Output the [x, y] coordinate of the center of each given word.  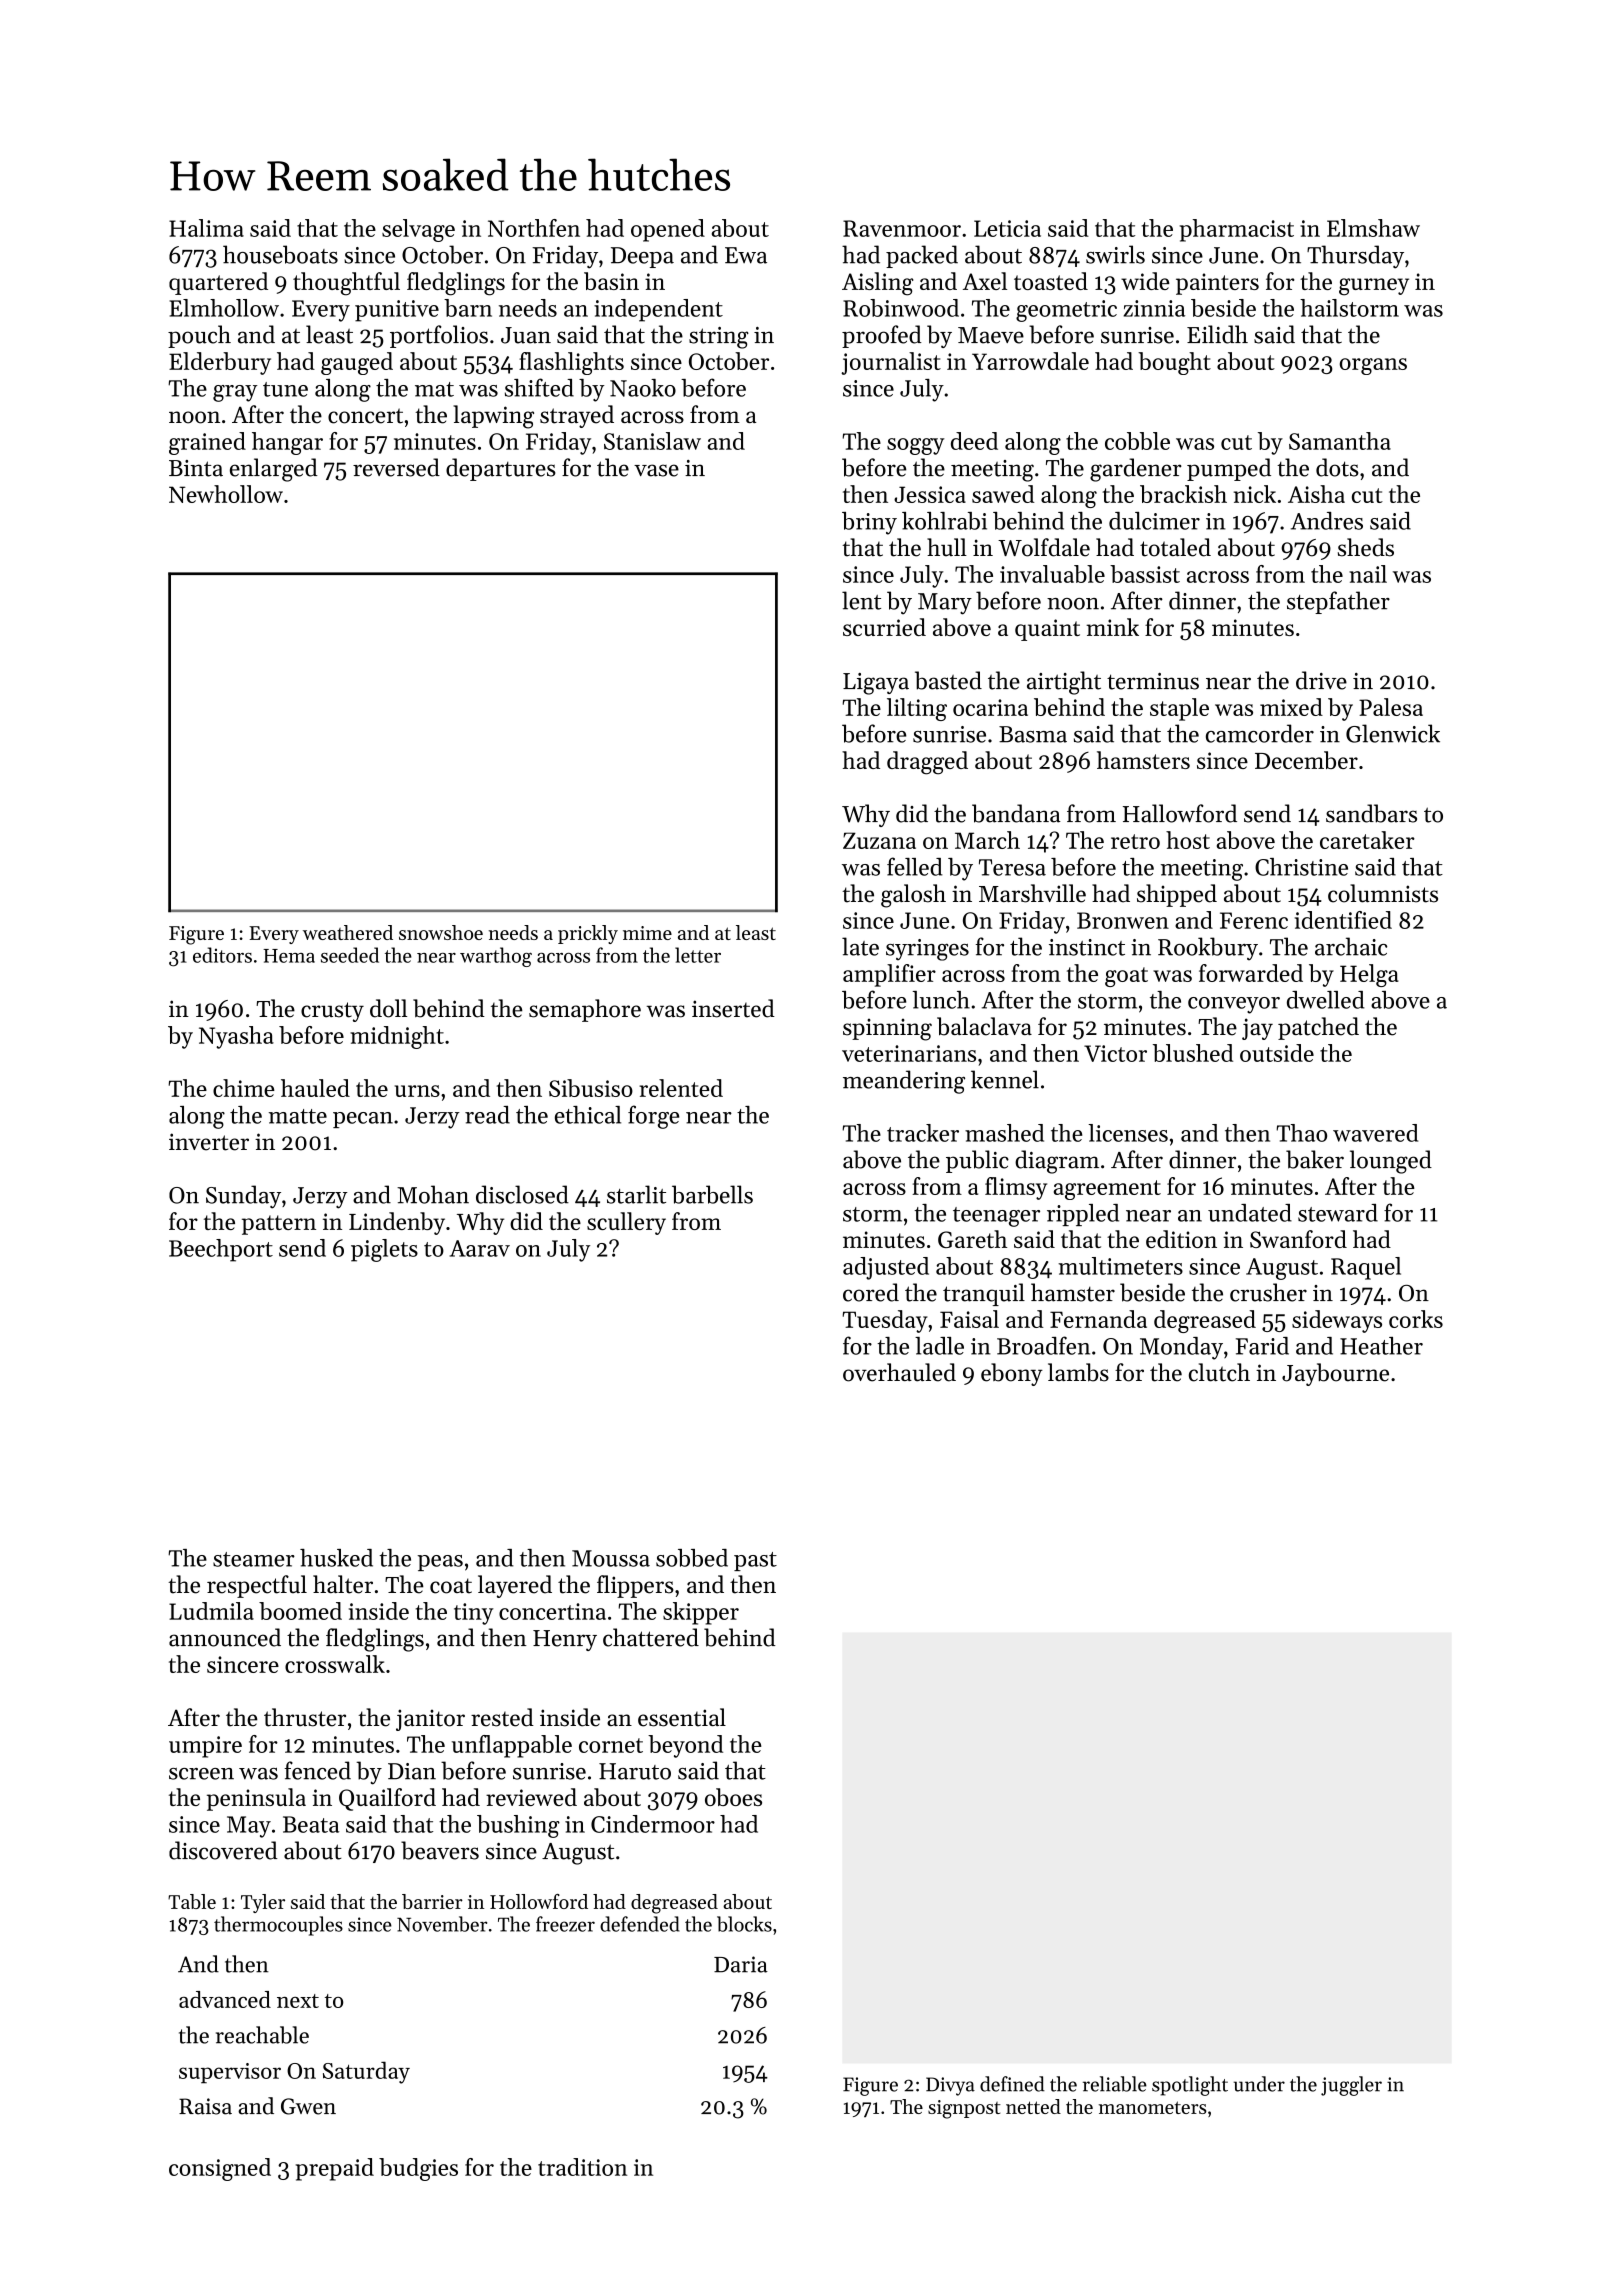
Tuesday [885, 1321]
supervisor [230, 2073]
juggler [1351, 2086]
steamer [254, 1559]
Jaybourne [1335, 1374]
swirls [1115, 254]
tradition [582, 2167]
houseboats [280, 254]
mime [647, 933]
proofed [882, 336]
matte [298, 1116]
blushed [1193, 1053]
